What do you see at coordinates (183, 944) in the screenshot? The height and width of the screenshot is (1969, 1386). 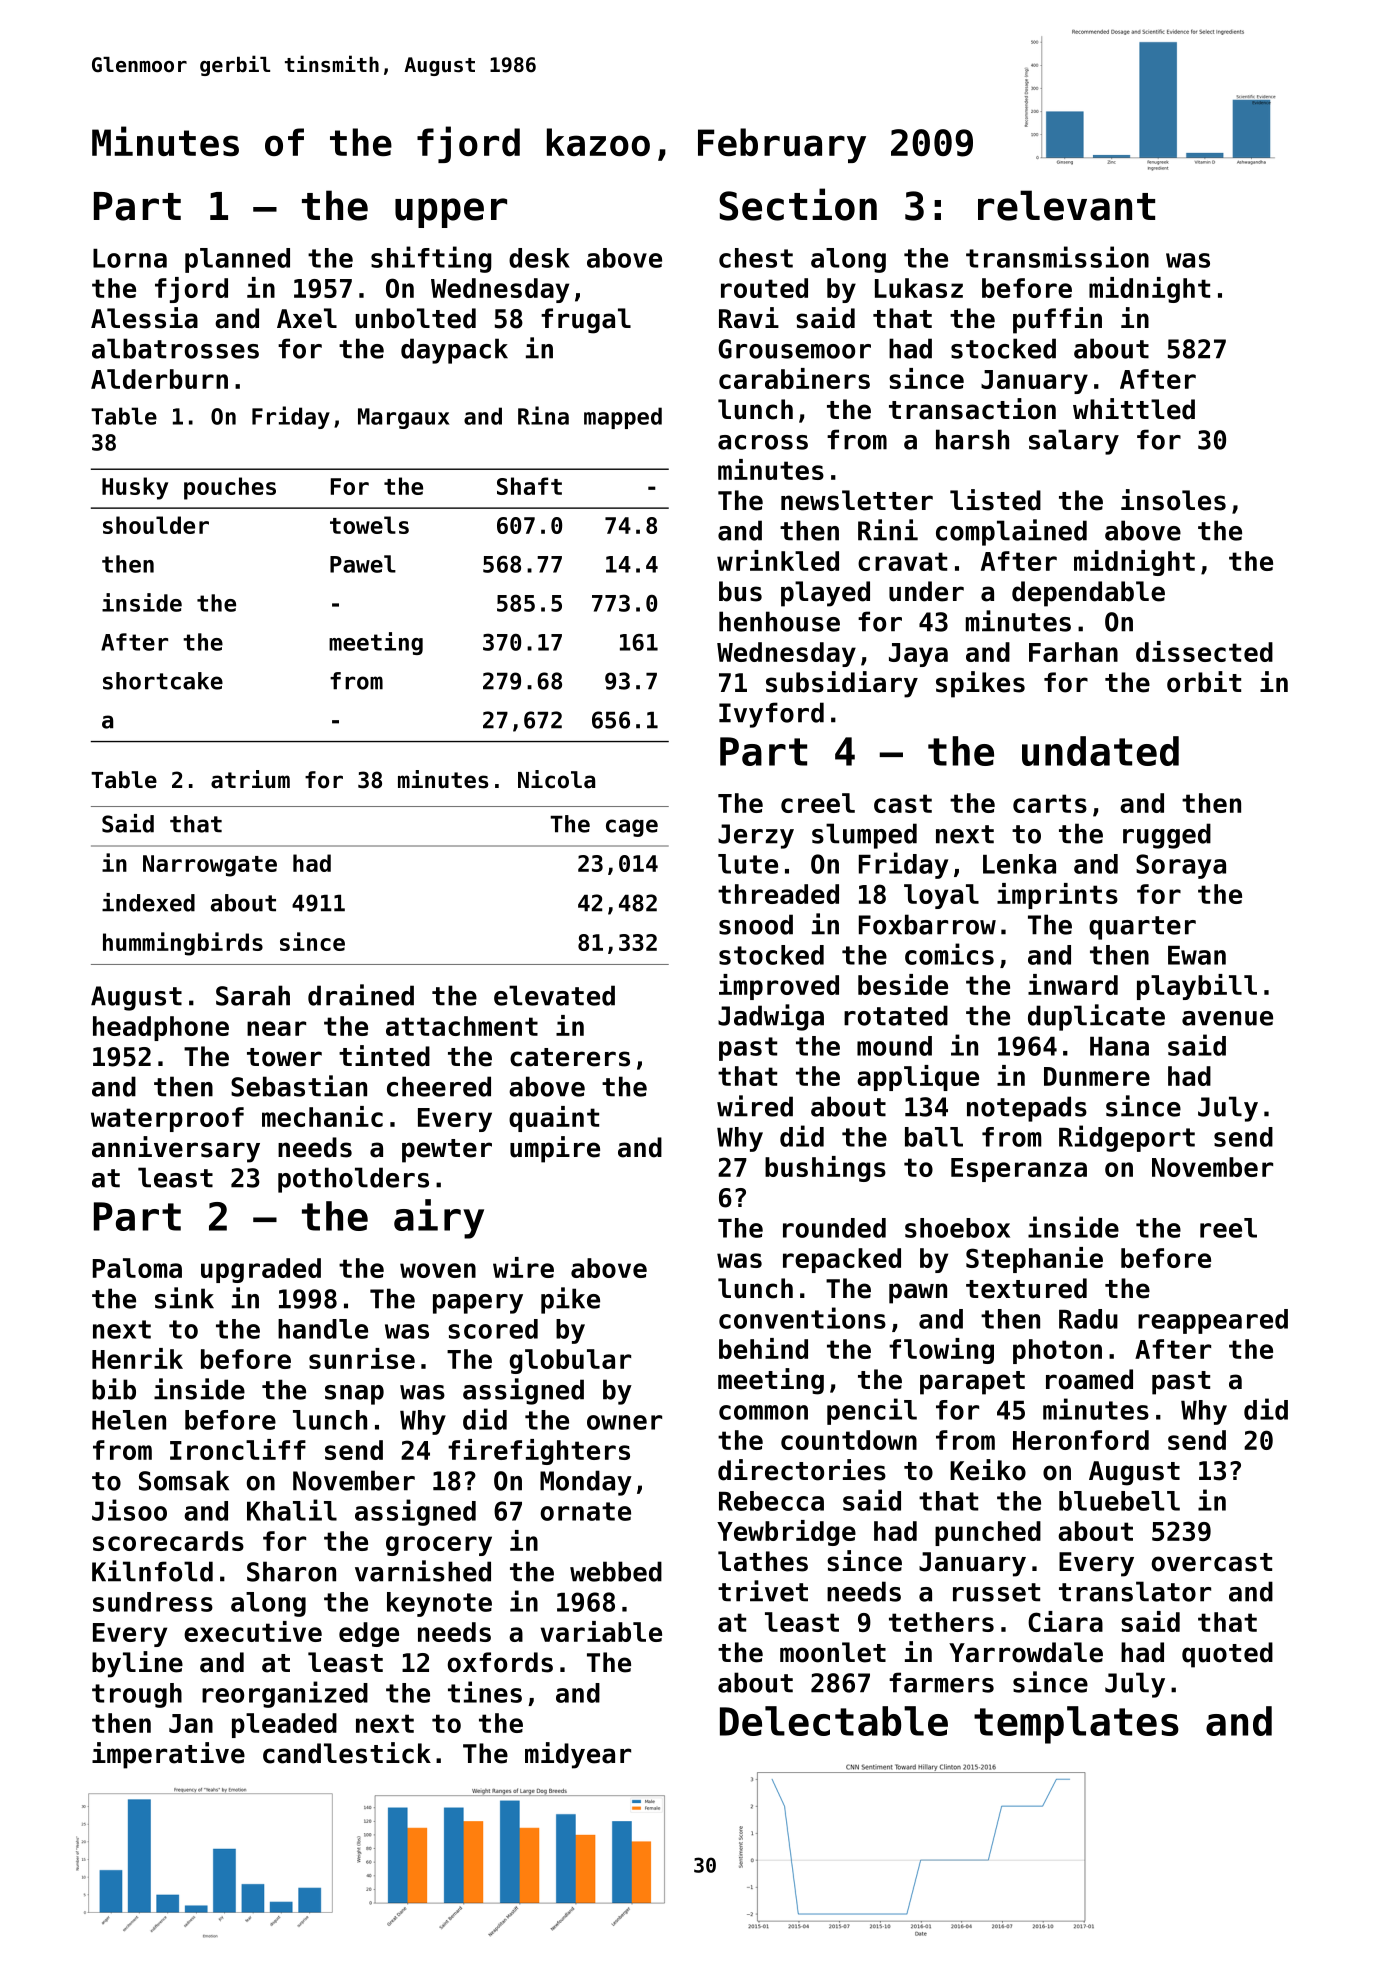 I see `hummingbirds` at bounding box center [183, 944].
